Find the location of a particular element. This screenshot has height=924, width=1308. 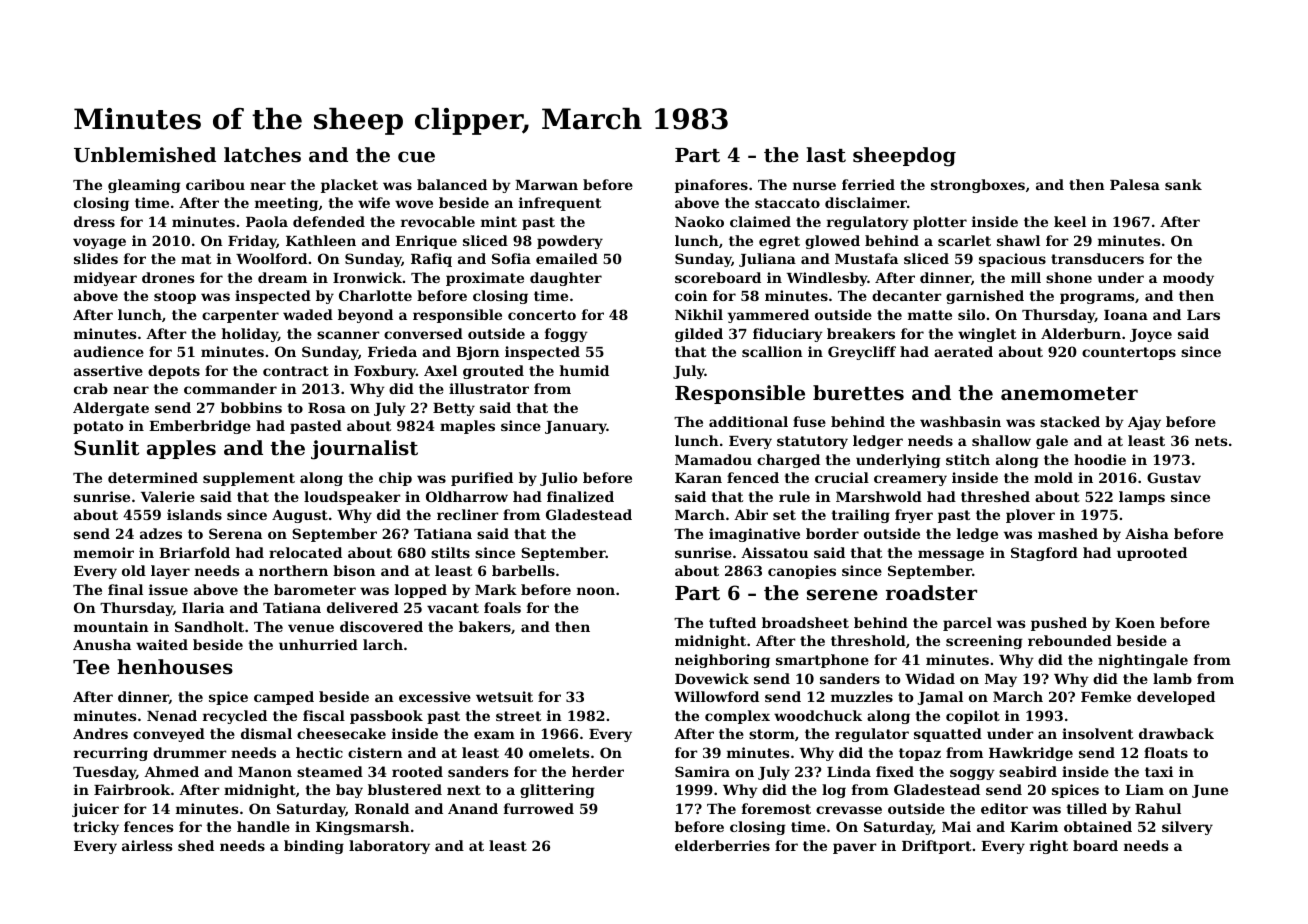

bakers is located at coordinates (485, 626).
